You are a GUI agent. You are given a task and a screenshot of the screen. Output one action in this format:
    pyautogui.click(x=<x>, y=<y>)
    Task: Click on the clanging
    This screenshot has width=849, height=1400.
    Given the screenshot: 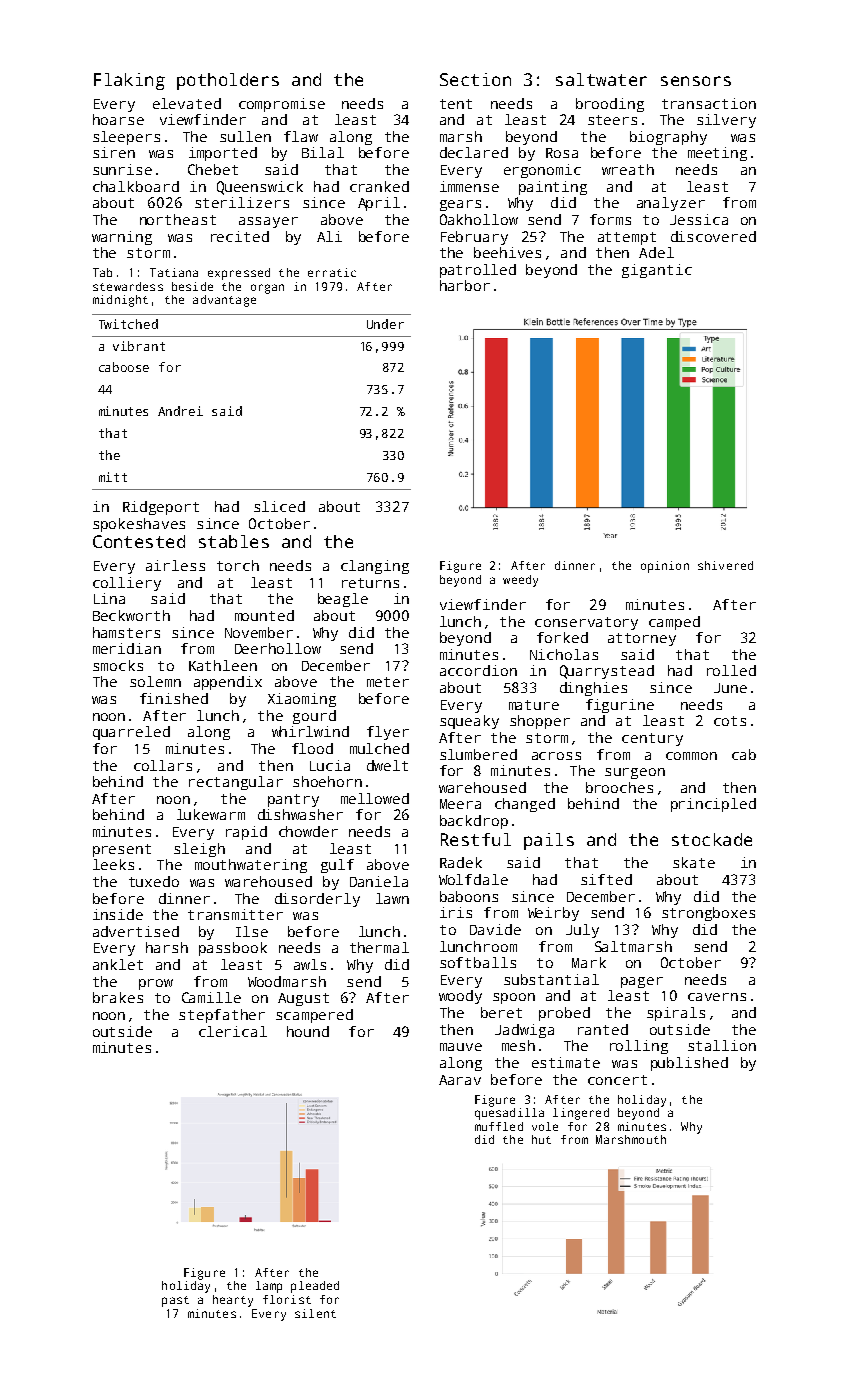 What is the action you would take?
    pyautogui.click(x=375, y=567)
